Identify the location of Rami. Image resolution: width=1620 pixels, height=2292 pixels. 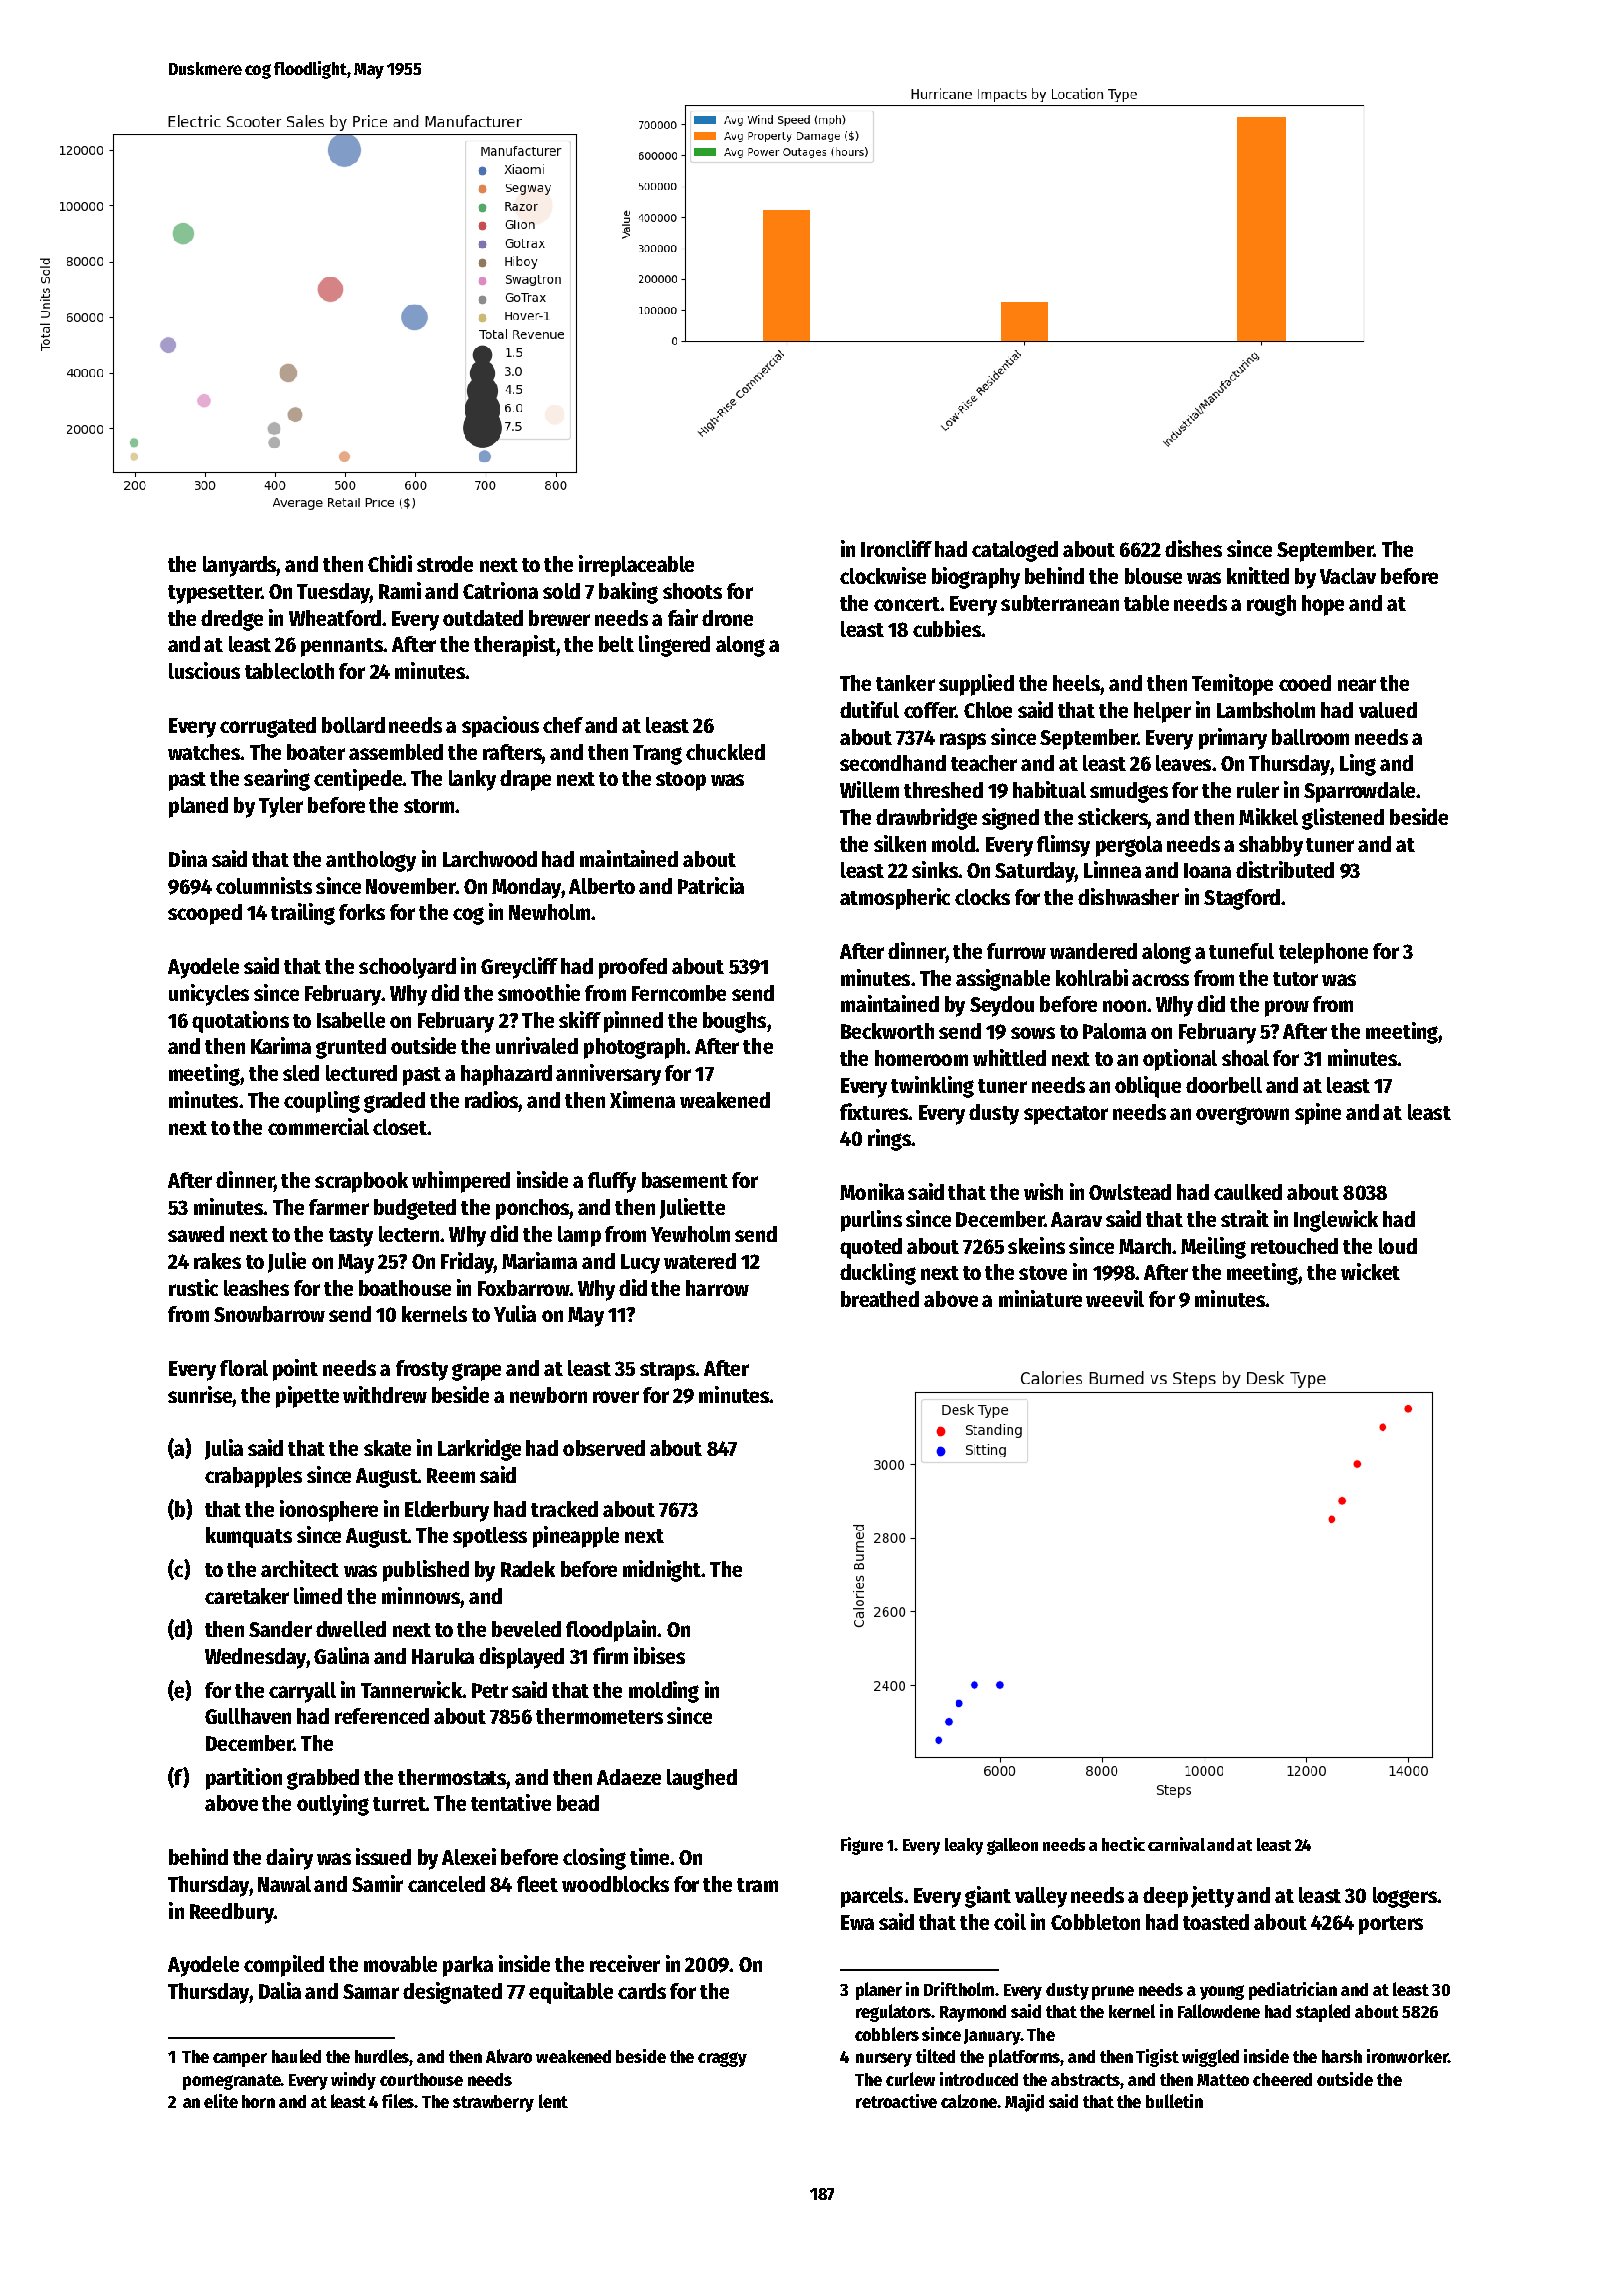
(400, 590).
